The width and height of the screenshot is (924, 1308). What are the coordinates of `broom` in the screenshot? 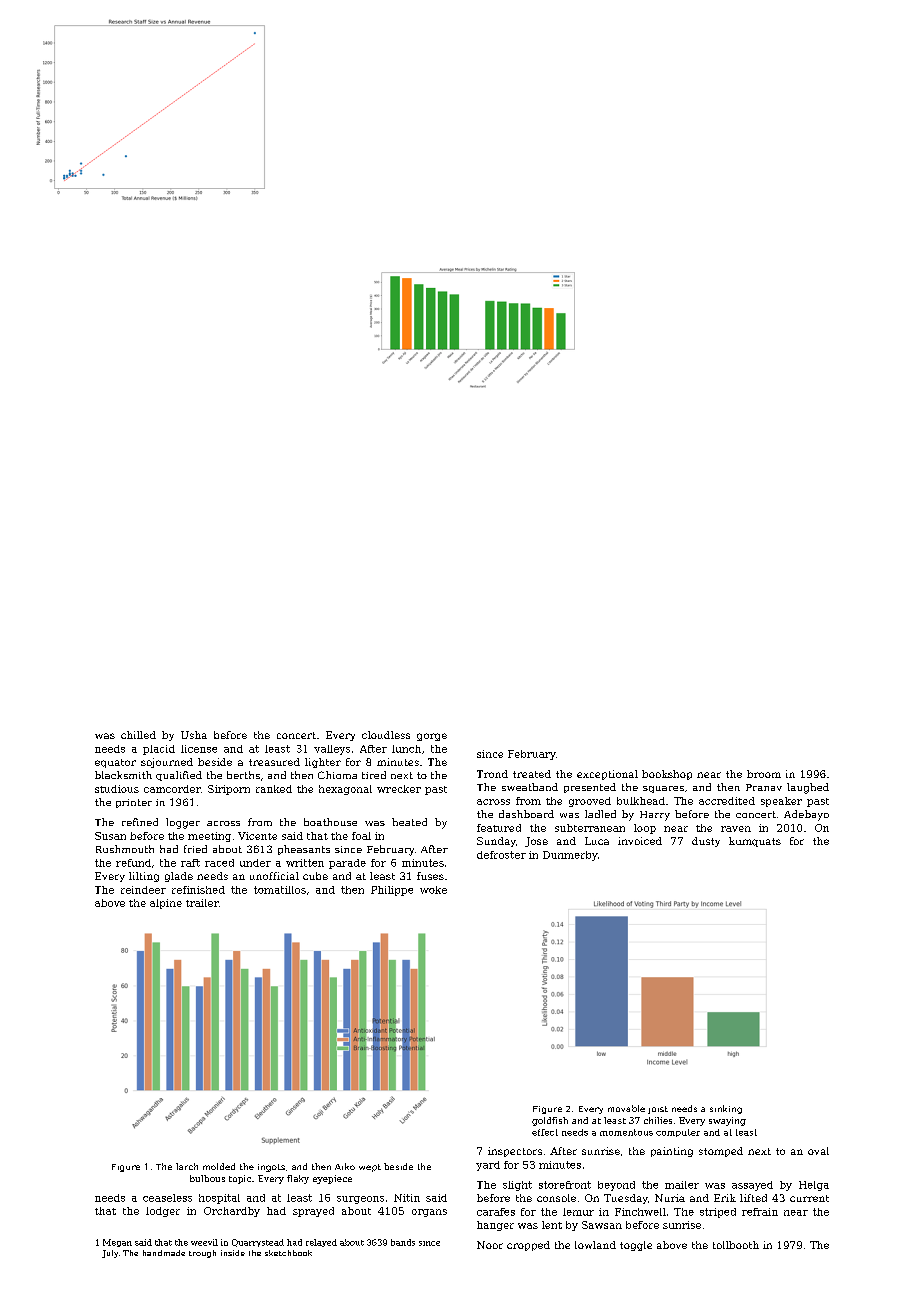 It's located at (764, 774).
